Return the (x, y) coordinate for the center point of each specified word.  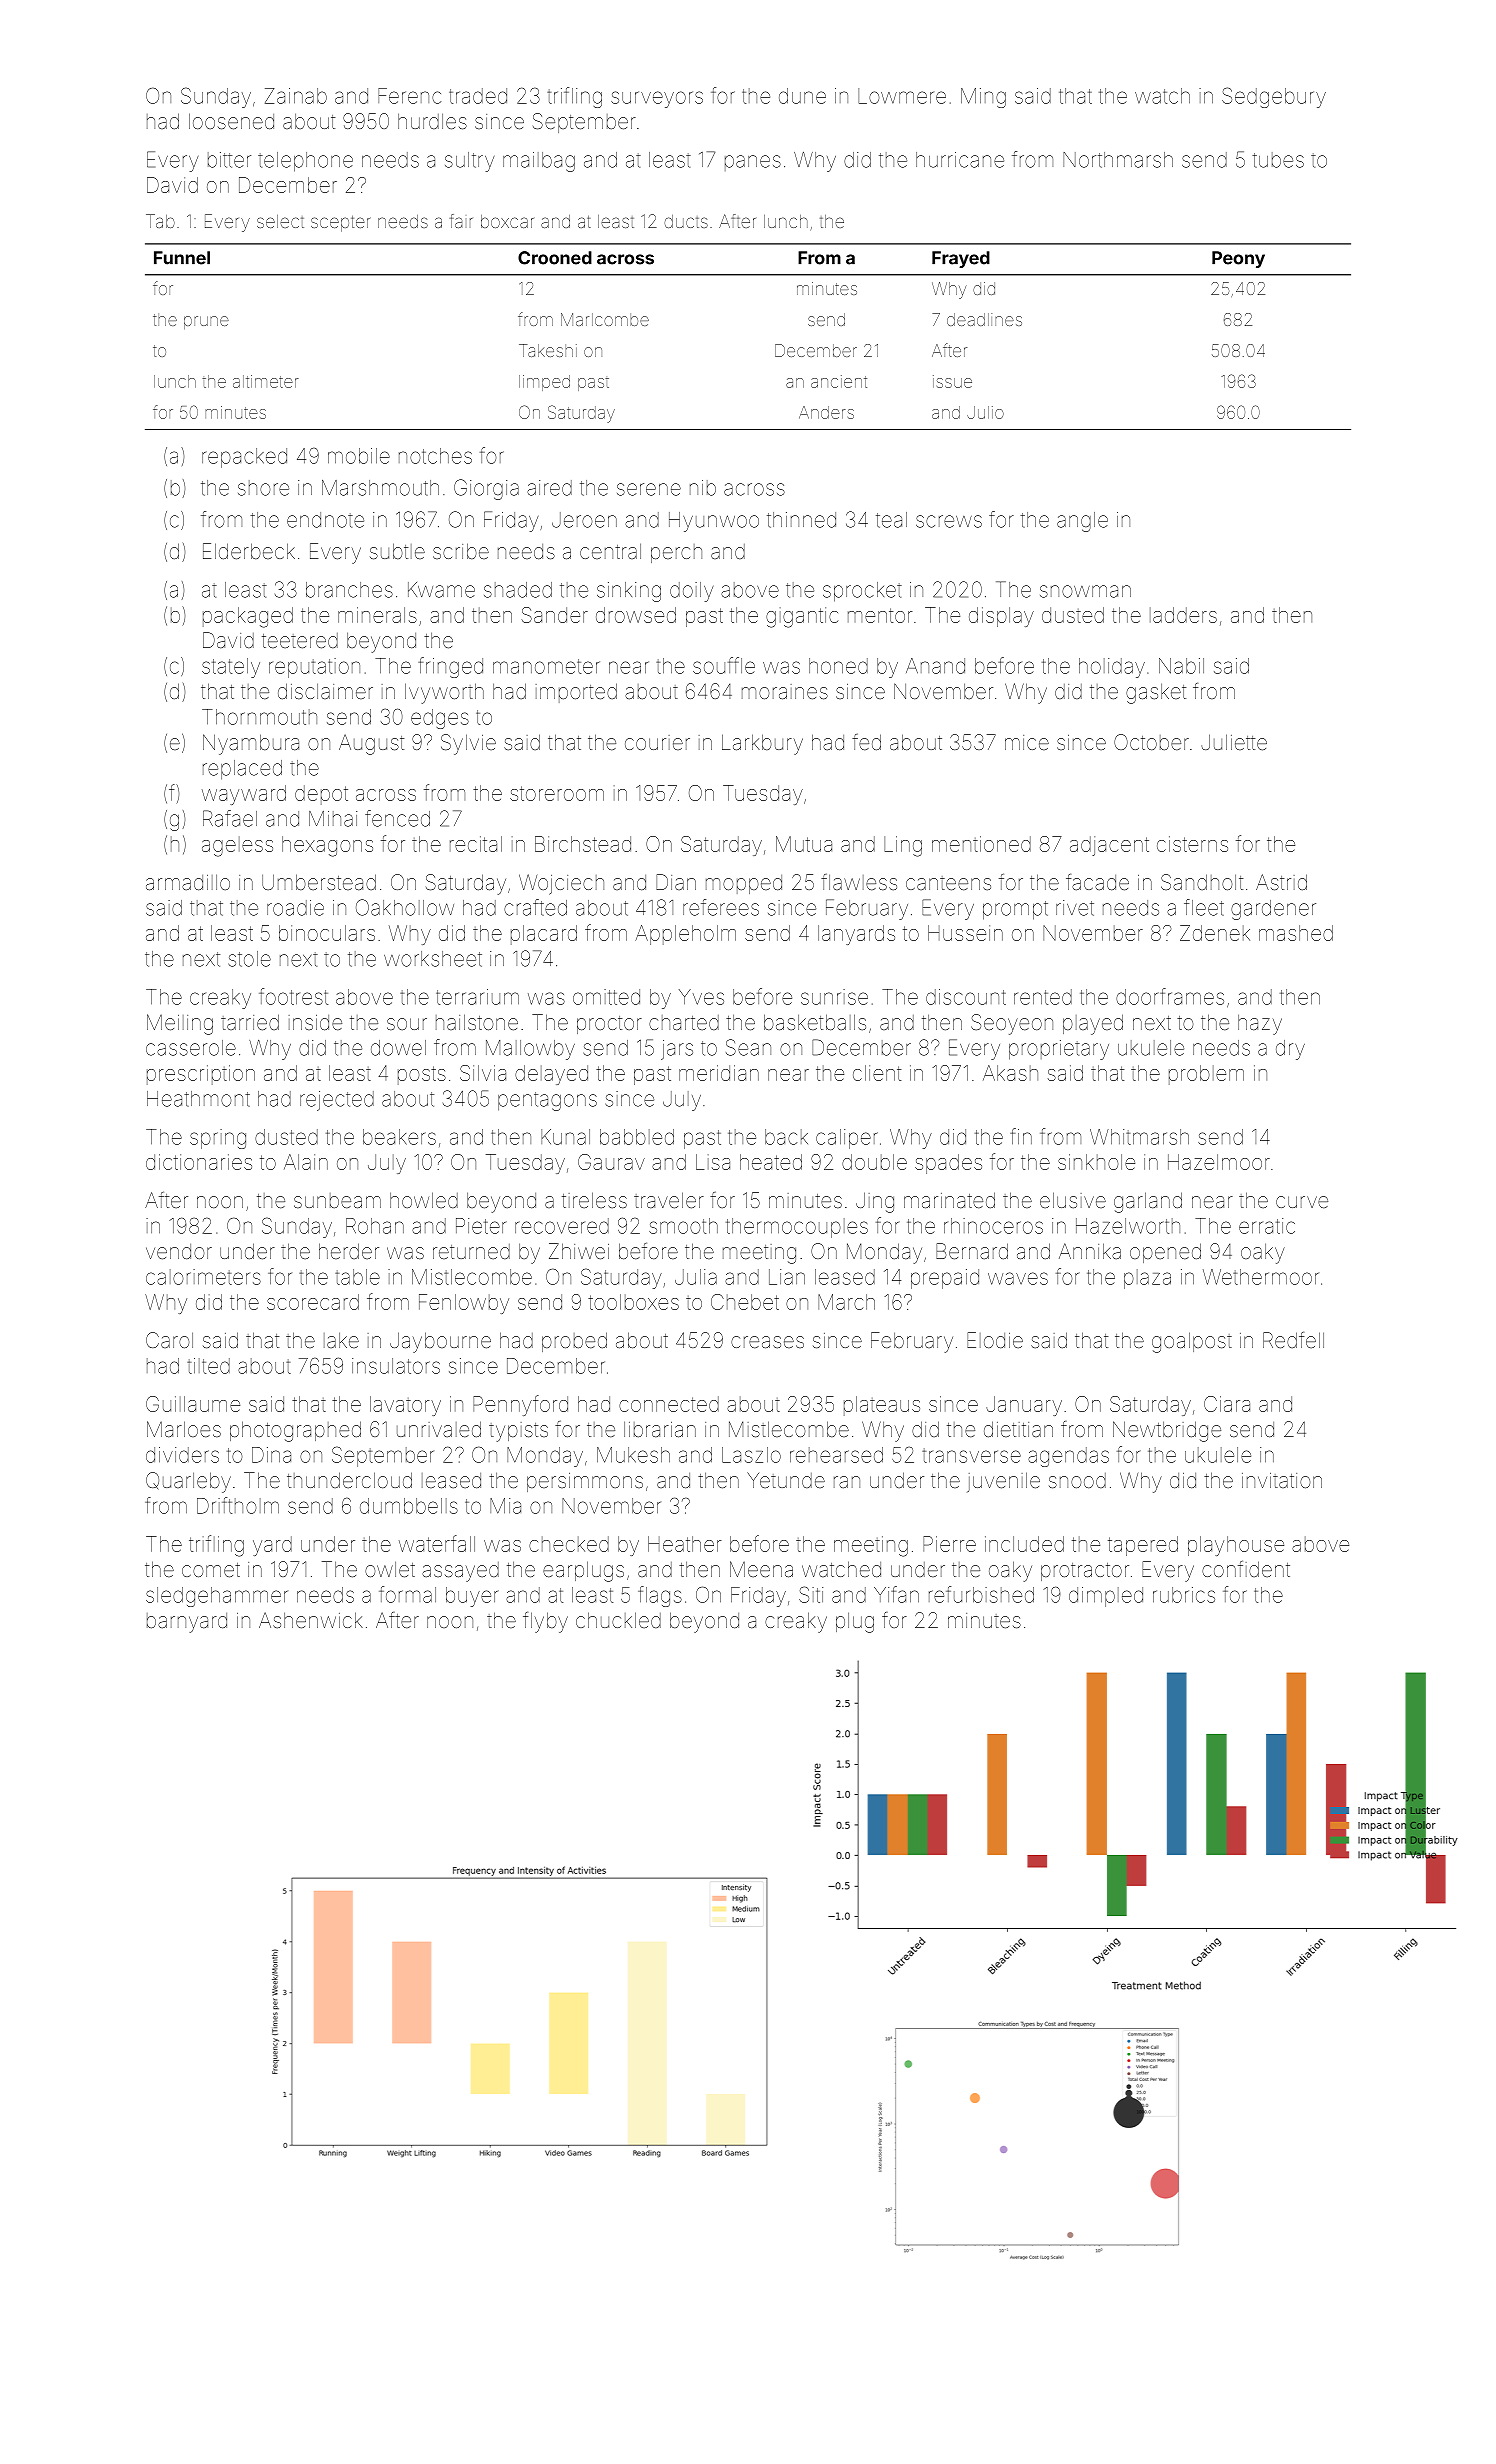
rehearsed (836, 1455)
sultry (469, 162)
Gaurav (611, 1162)
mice (1027, 742)
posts (422, 1075)
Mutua (804, 844)
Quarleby (188, 1482)
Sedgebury (1274, 97)
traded (478, 96)
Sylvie (468, 744)
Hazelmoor (1219, 1162)
